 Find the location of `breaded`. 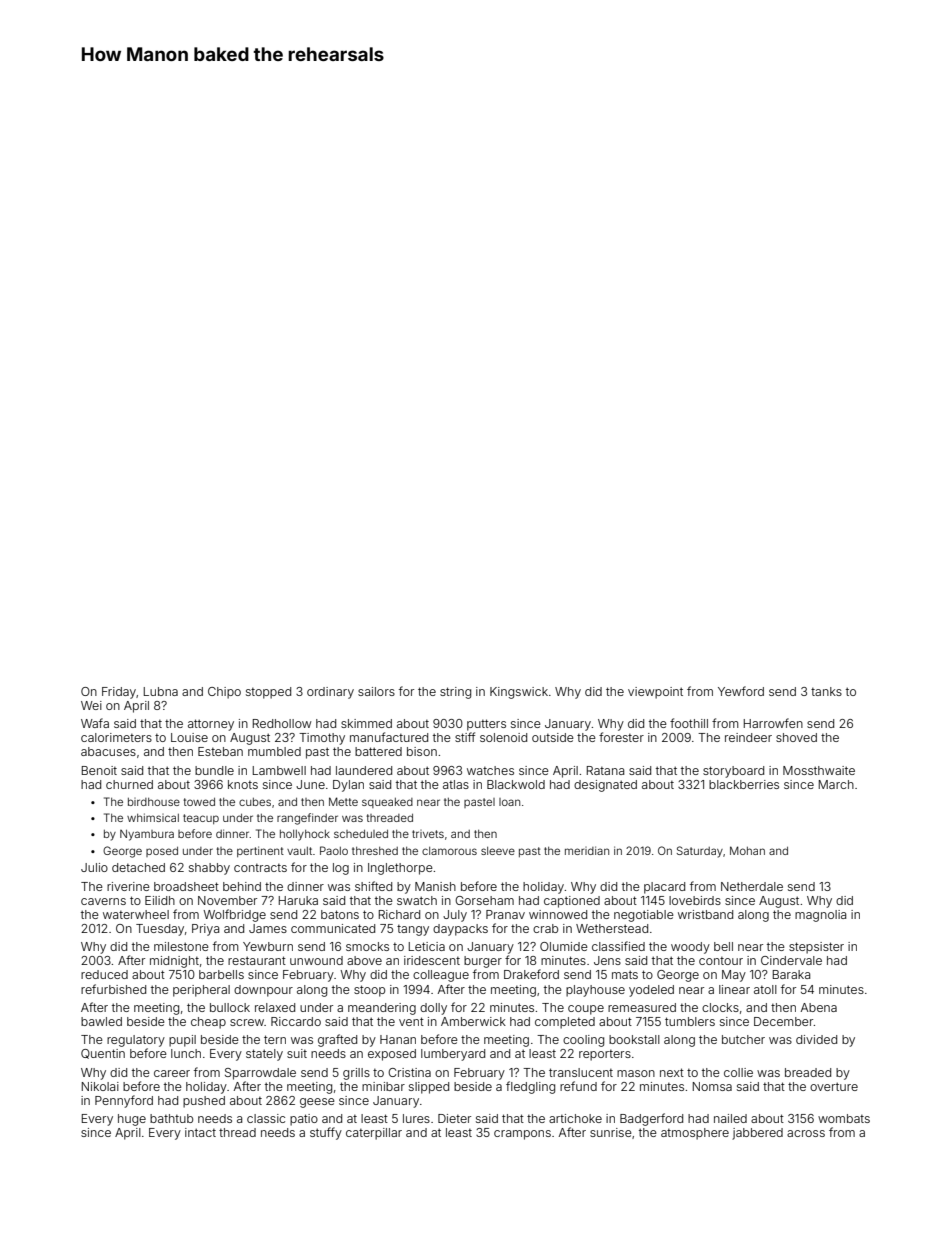

breaded is located at coordinates (808, 1072).
